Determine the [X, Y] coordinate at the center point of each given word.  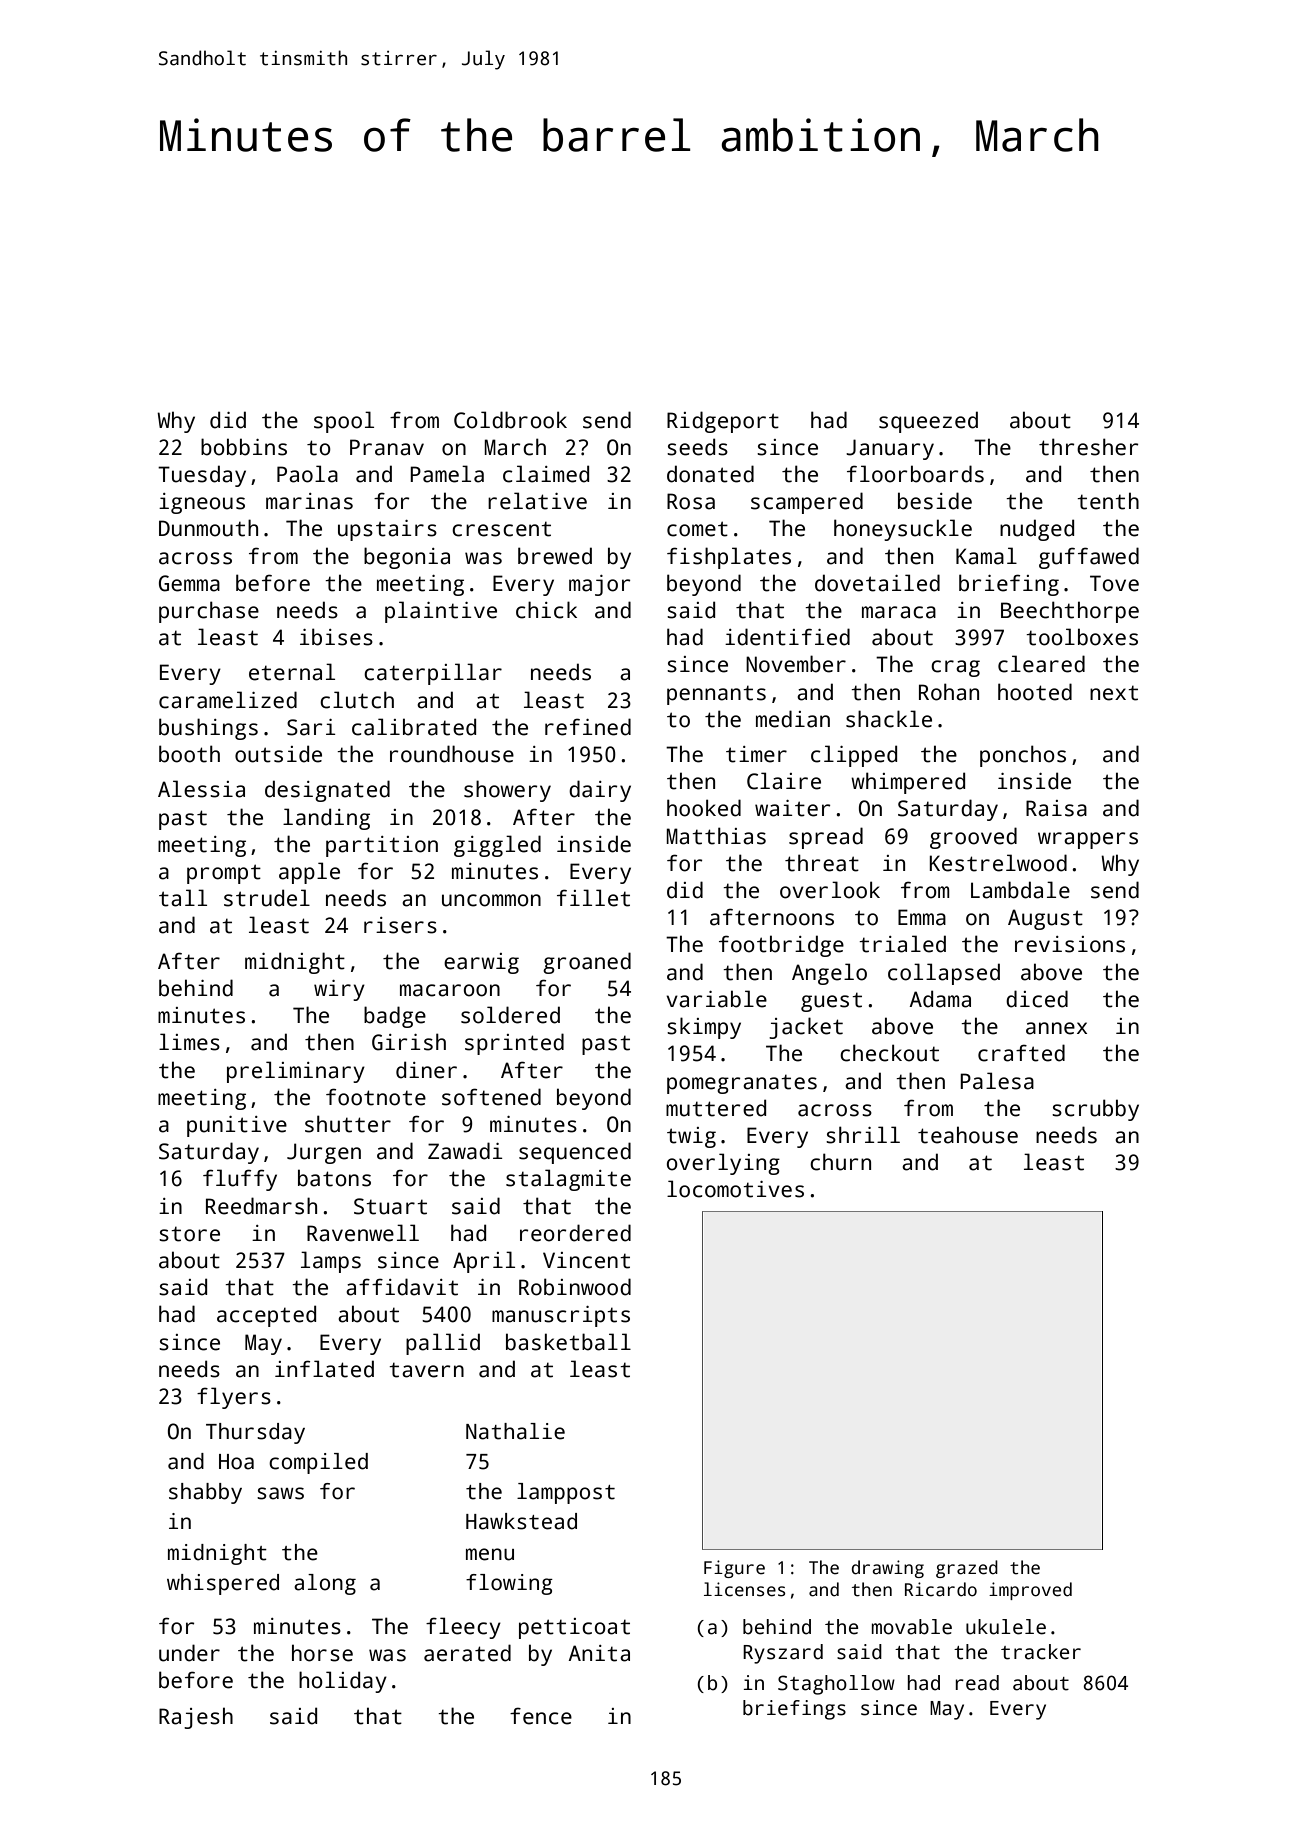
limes [189, 1042]
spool [344, 422]
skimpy [704, 1028]
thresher [1088, 447]
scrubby [1095, 1110]
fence [541, 1716]
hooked [704, 808]
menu [490, 1554]
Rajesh [196, 1718]
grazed [967, 1569]
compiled [318, 1463]
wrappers [1088, 840]
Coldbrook [510, 420]
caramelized [228, 700]
